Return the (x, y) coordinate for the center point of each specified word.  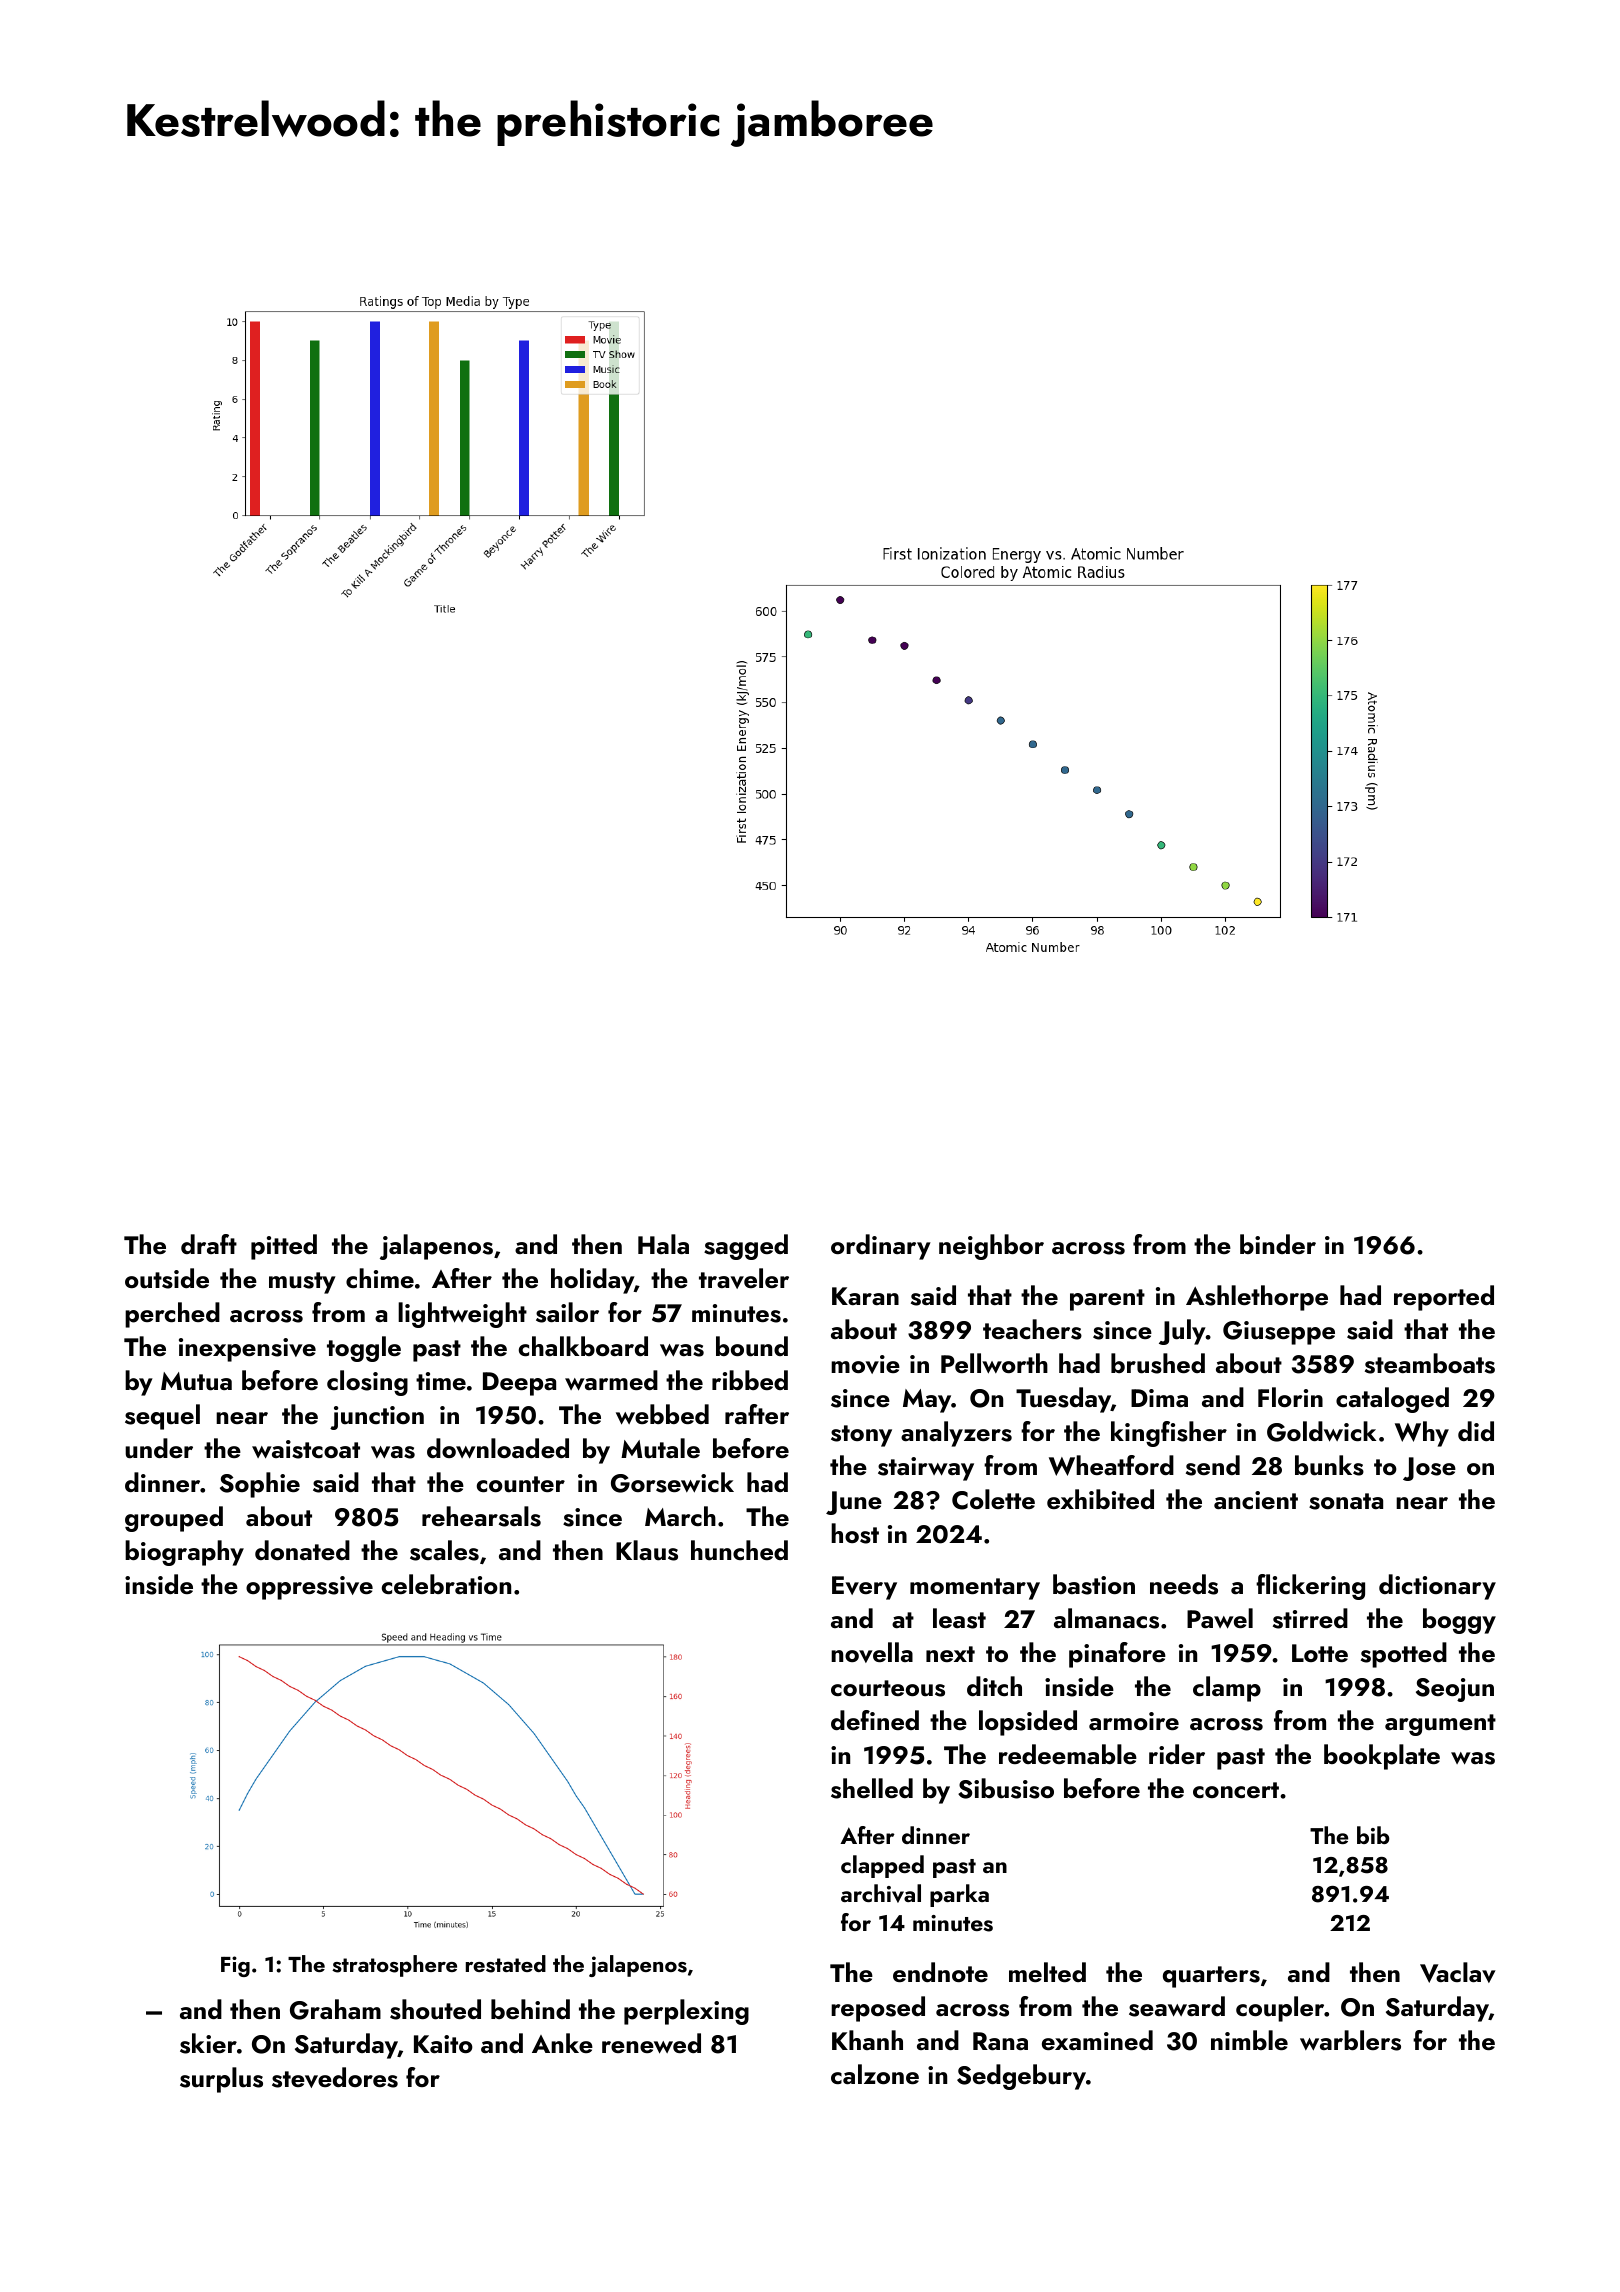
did (1476, 1431)
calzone (875, 2074)
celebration (446, 1584)
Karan (865, 1296)
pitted (284, 1247)
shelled (872, 1788)
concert (1236, 1790)
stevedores (335, 2077)
